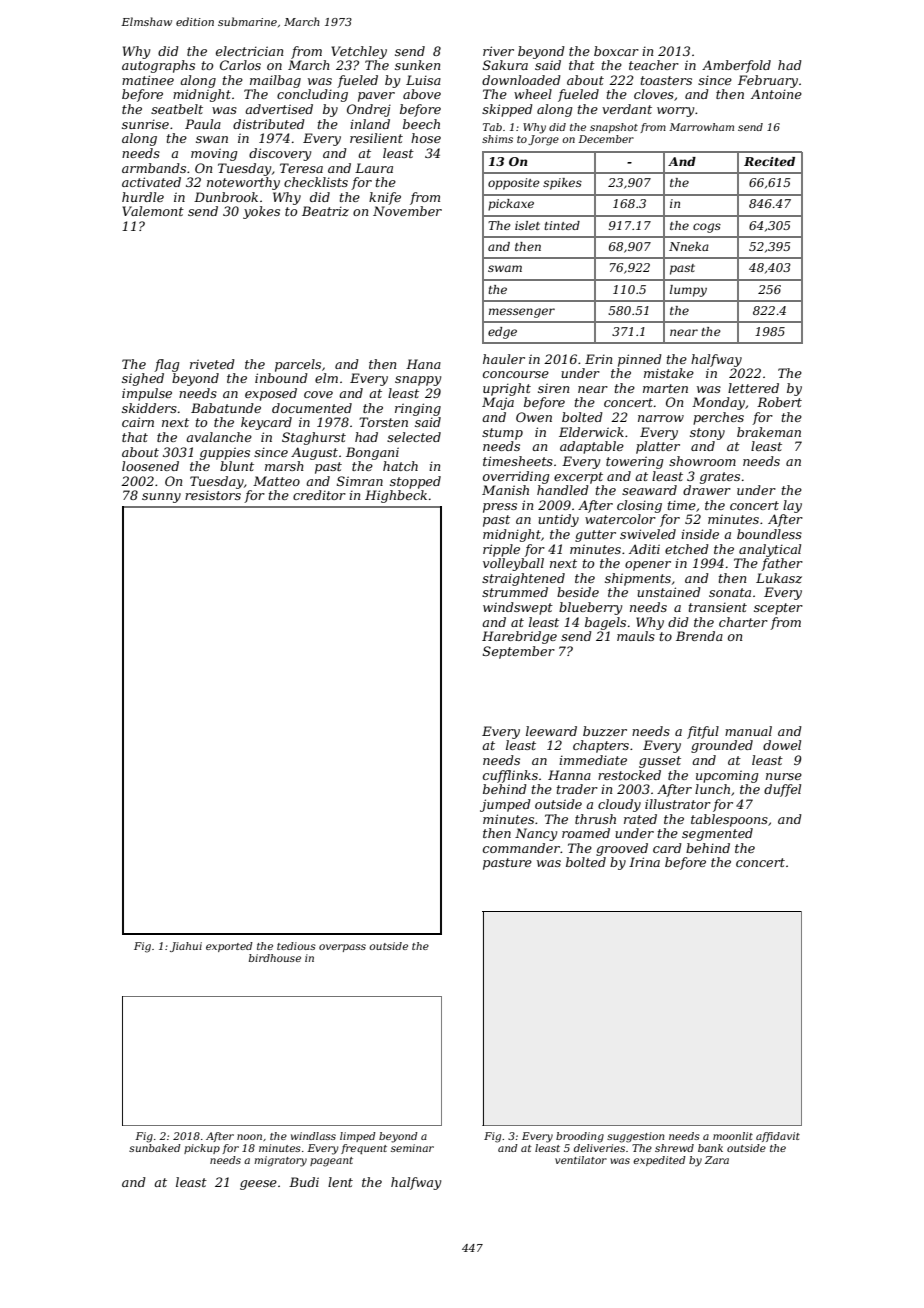  Describe the element at coordinates (527, 225) in the screenshot. I see `islet` at that location.
